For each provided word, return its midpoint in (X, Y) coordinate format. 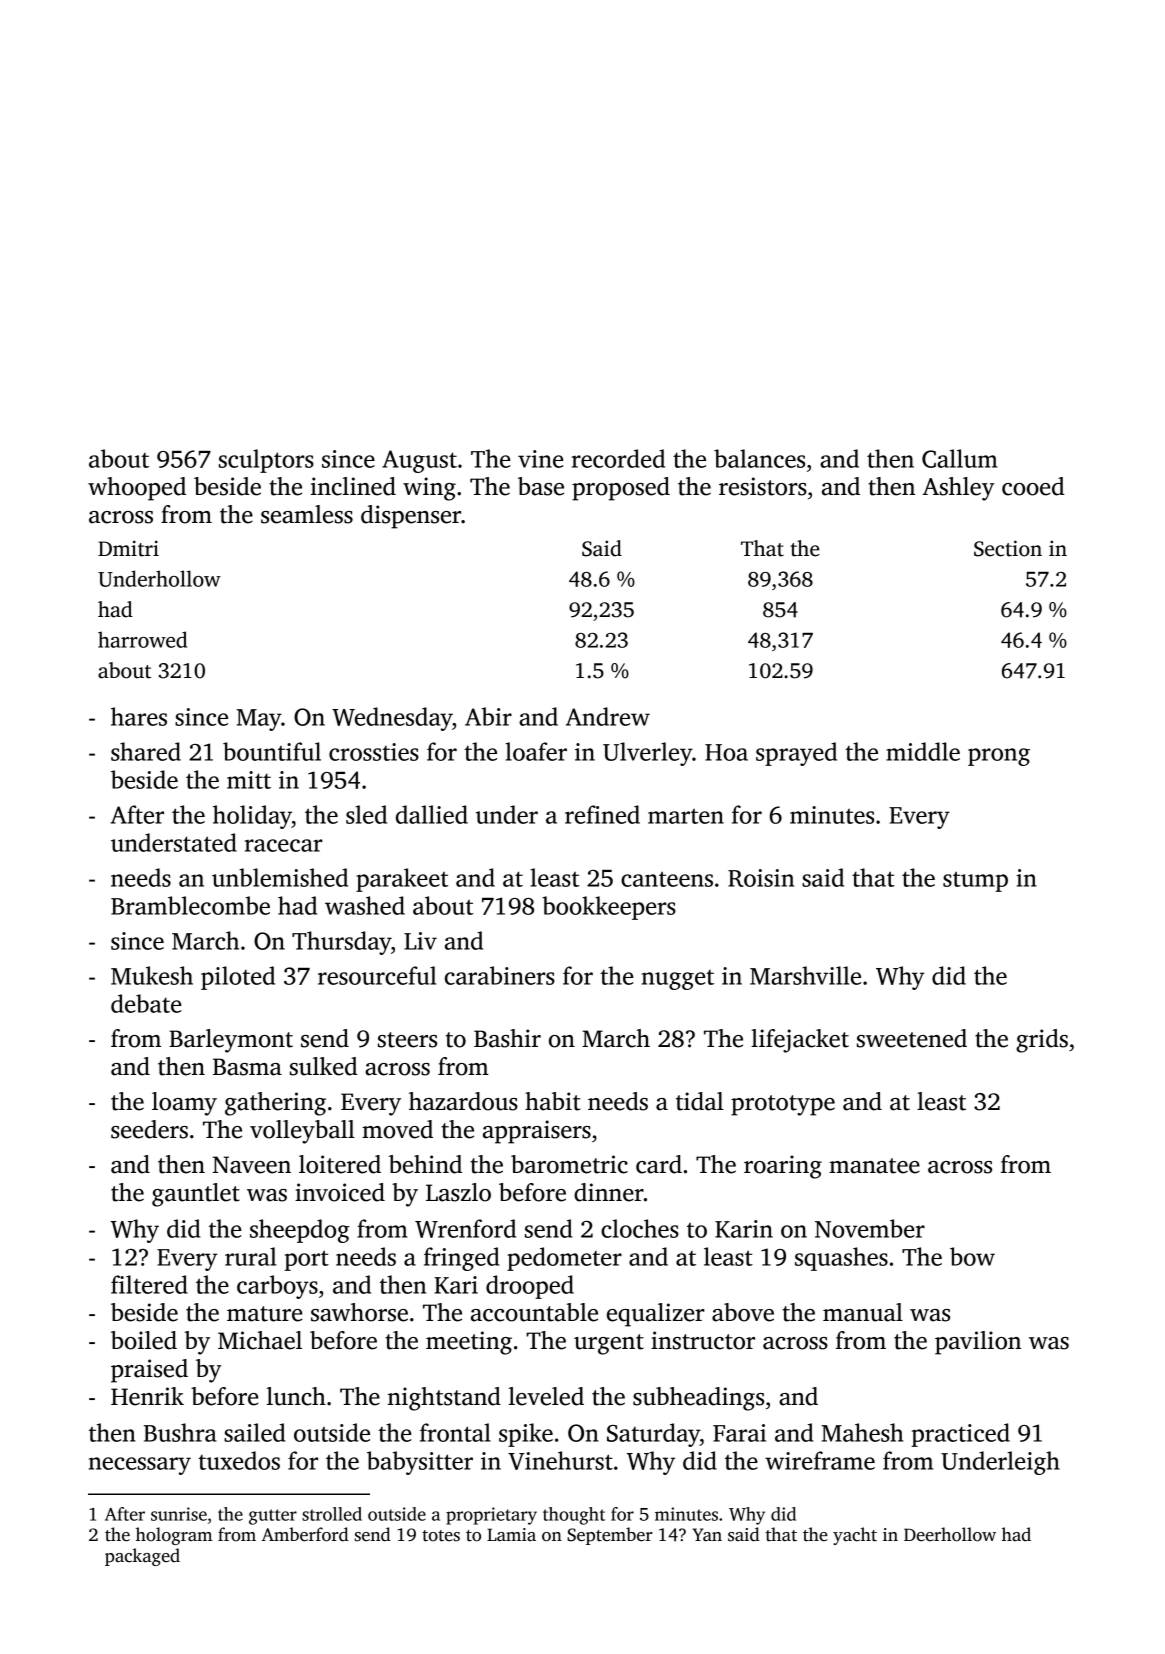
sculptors (266, 461)
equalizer (656, 1315)
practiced (960, 1435)
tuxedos (239, 1460)
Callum (960, 458)
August (419, 461)
